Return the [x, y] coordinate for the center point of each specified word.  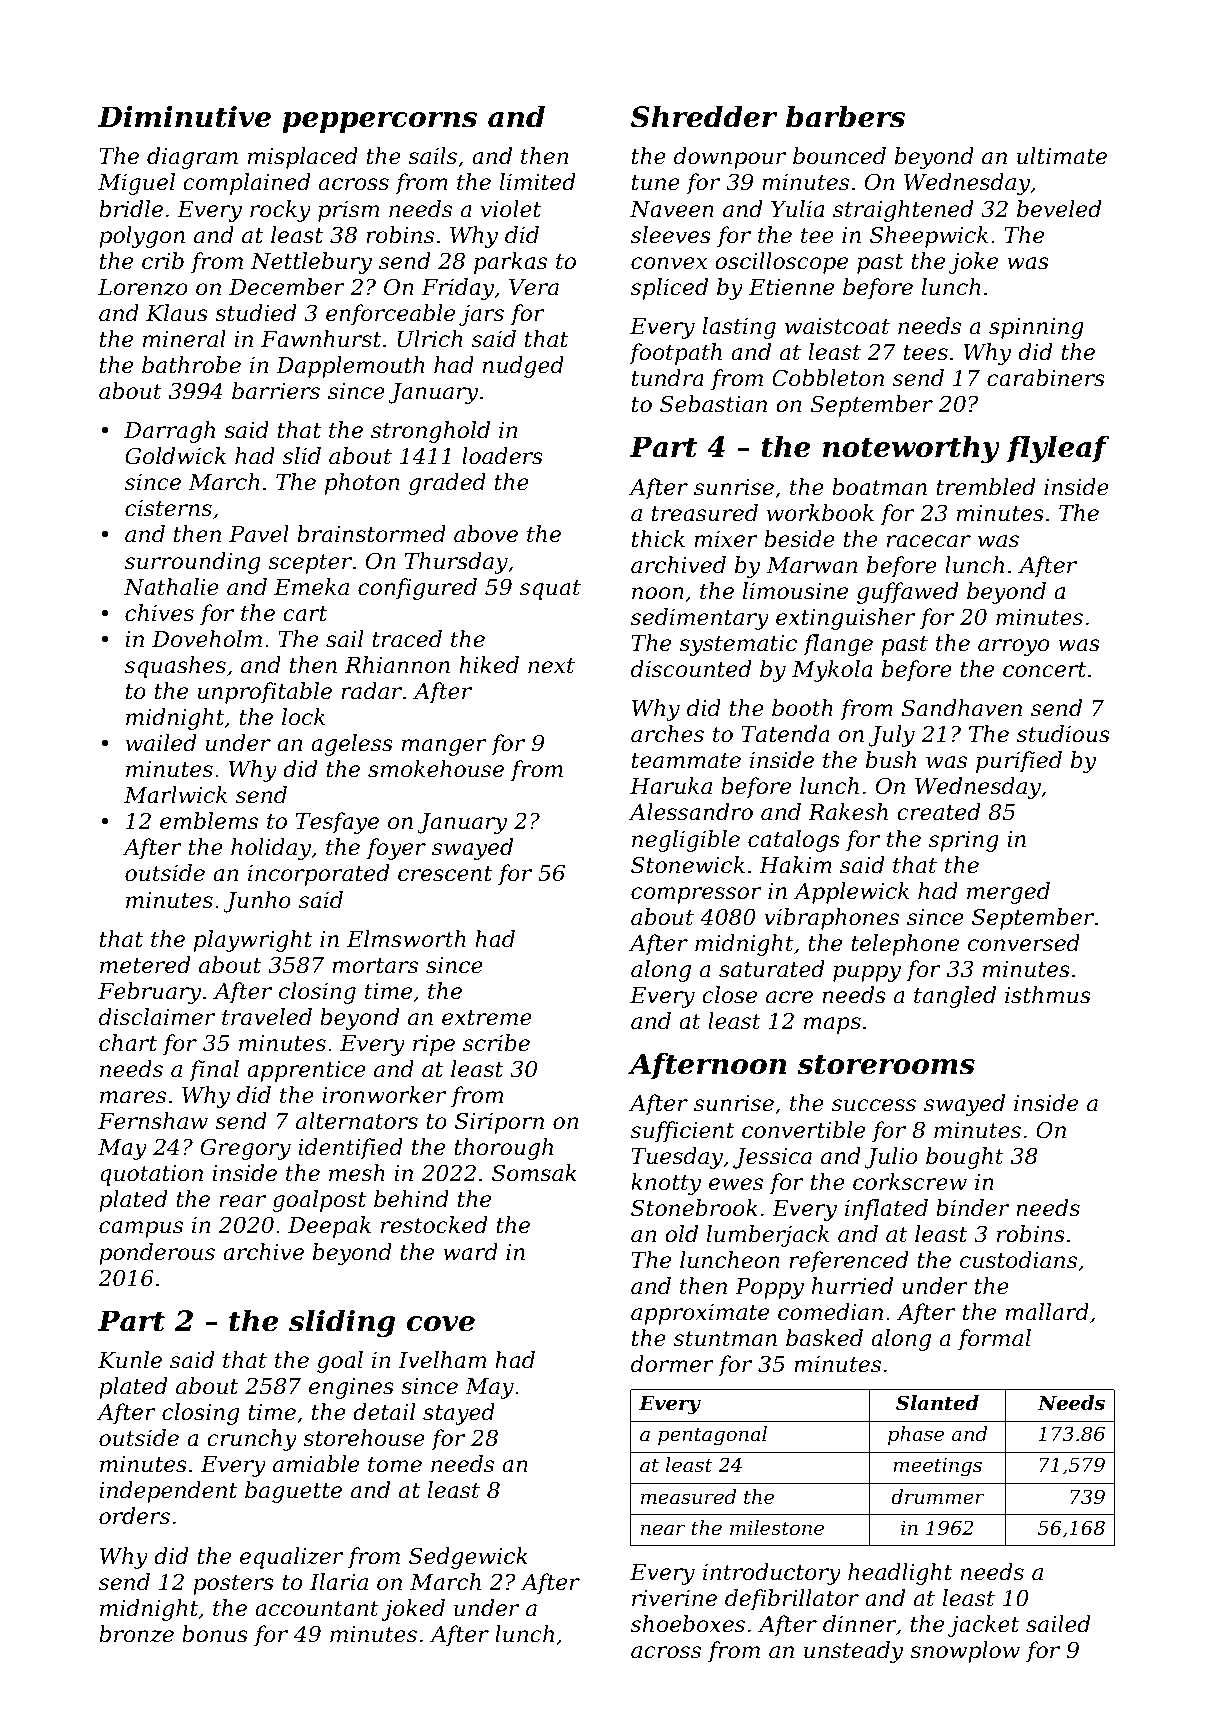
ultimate [1062, 156]
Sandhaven [962, 708]
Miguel [136, 184]
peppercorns [379, 122]
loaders [502, 456]
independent [168, 1492]
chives [159, 613]
